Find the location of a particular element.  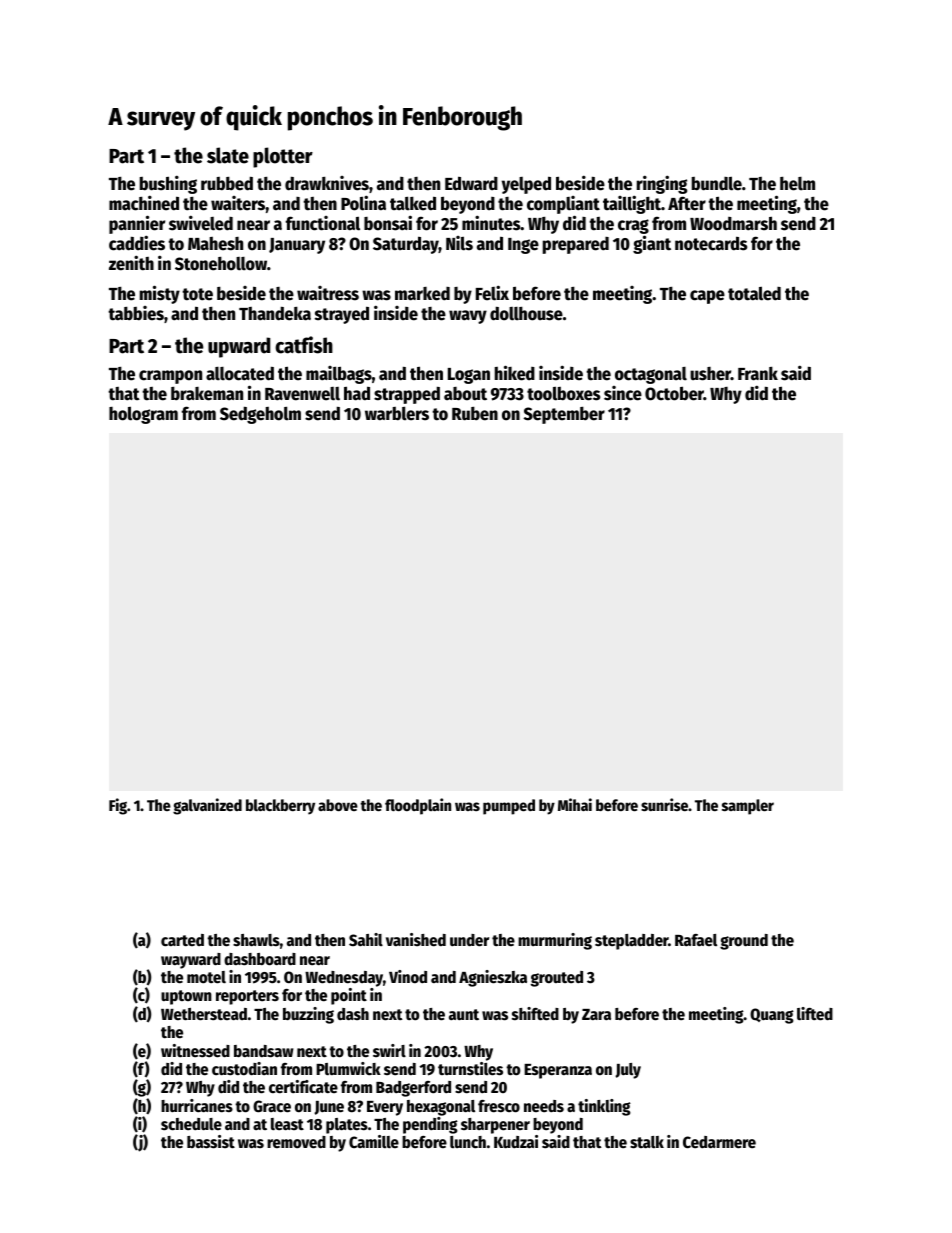

lunch is located at coordinates (468, 1142).
